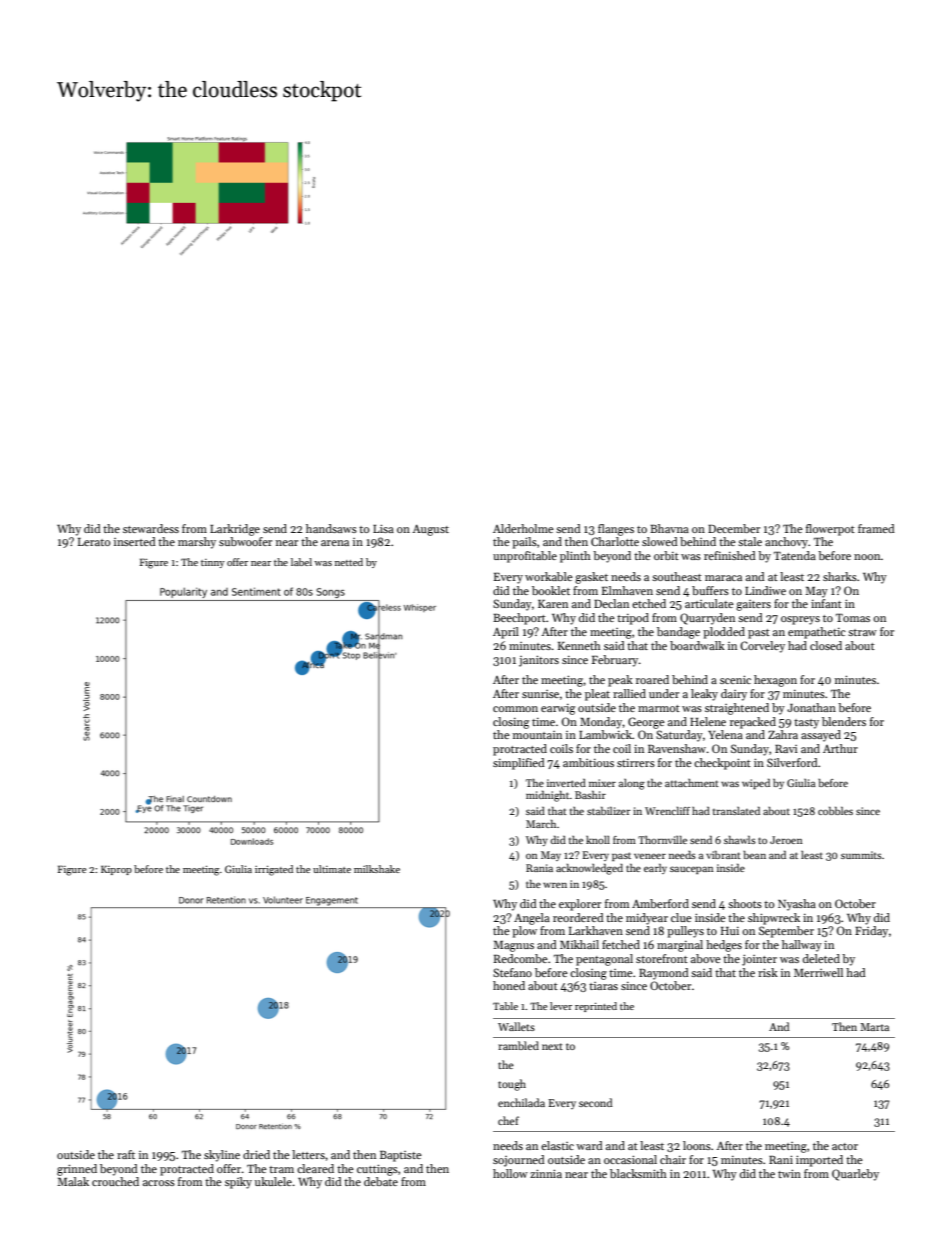 The image size is (952, 1233). What do you see at coordinates (558, 709) in the screenshot?
I see `earwig` at bounding box center [558, 709].
